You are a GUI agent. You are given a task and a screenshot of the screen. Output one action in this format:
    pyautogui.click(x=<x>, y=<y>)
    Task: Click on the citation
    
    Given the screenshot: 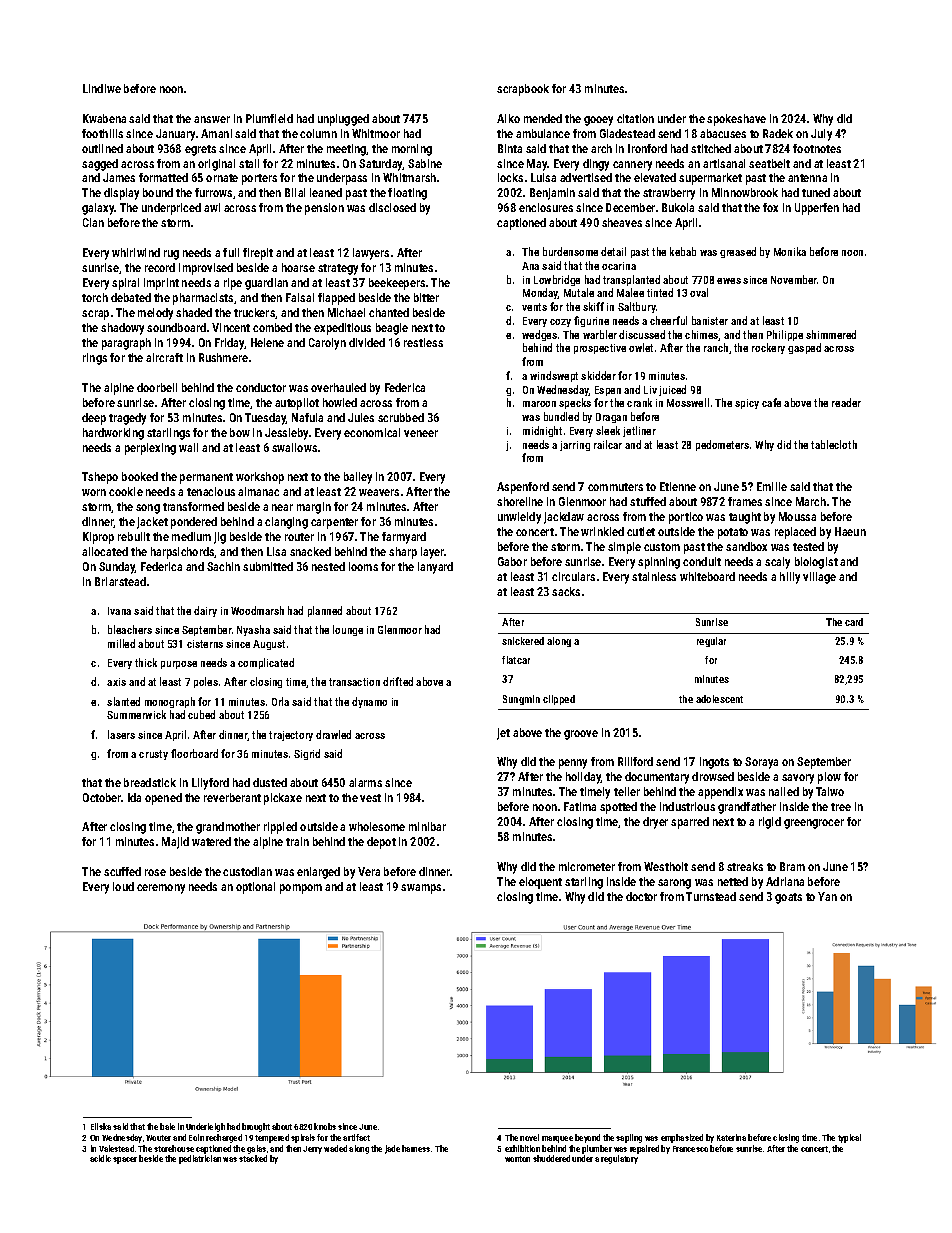 What is the action you would take?
    pyautogui.click(x=635, y=118)
